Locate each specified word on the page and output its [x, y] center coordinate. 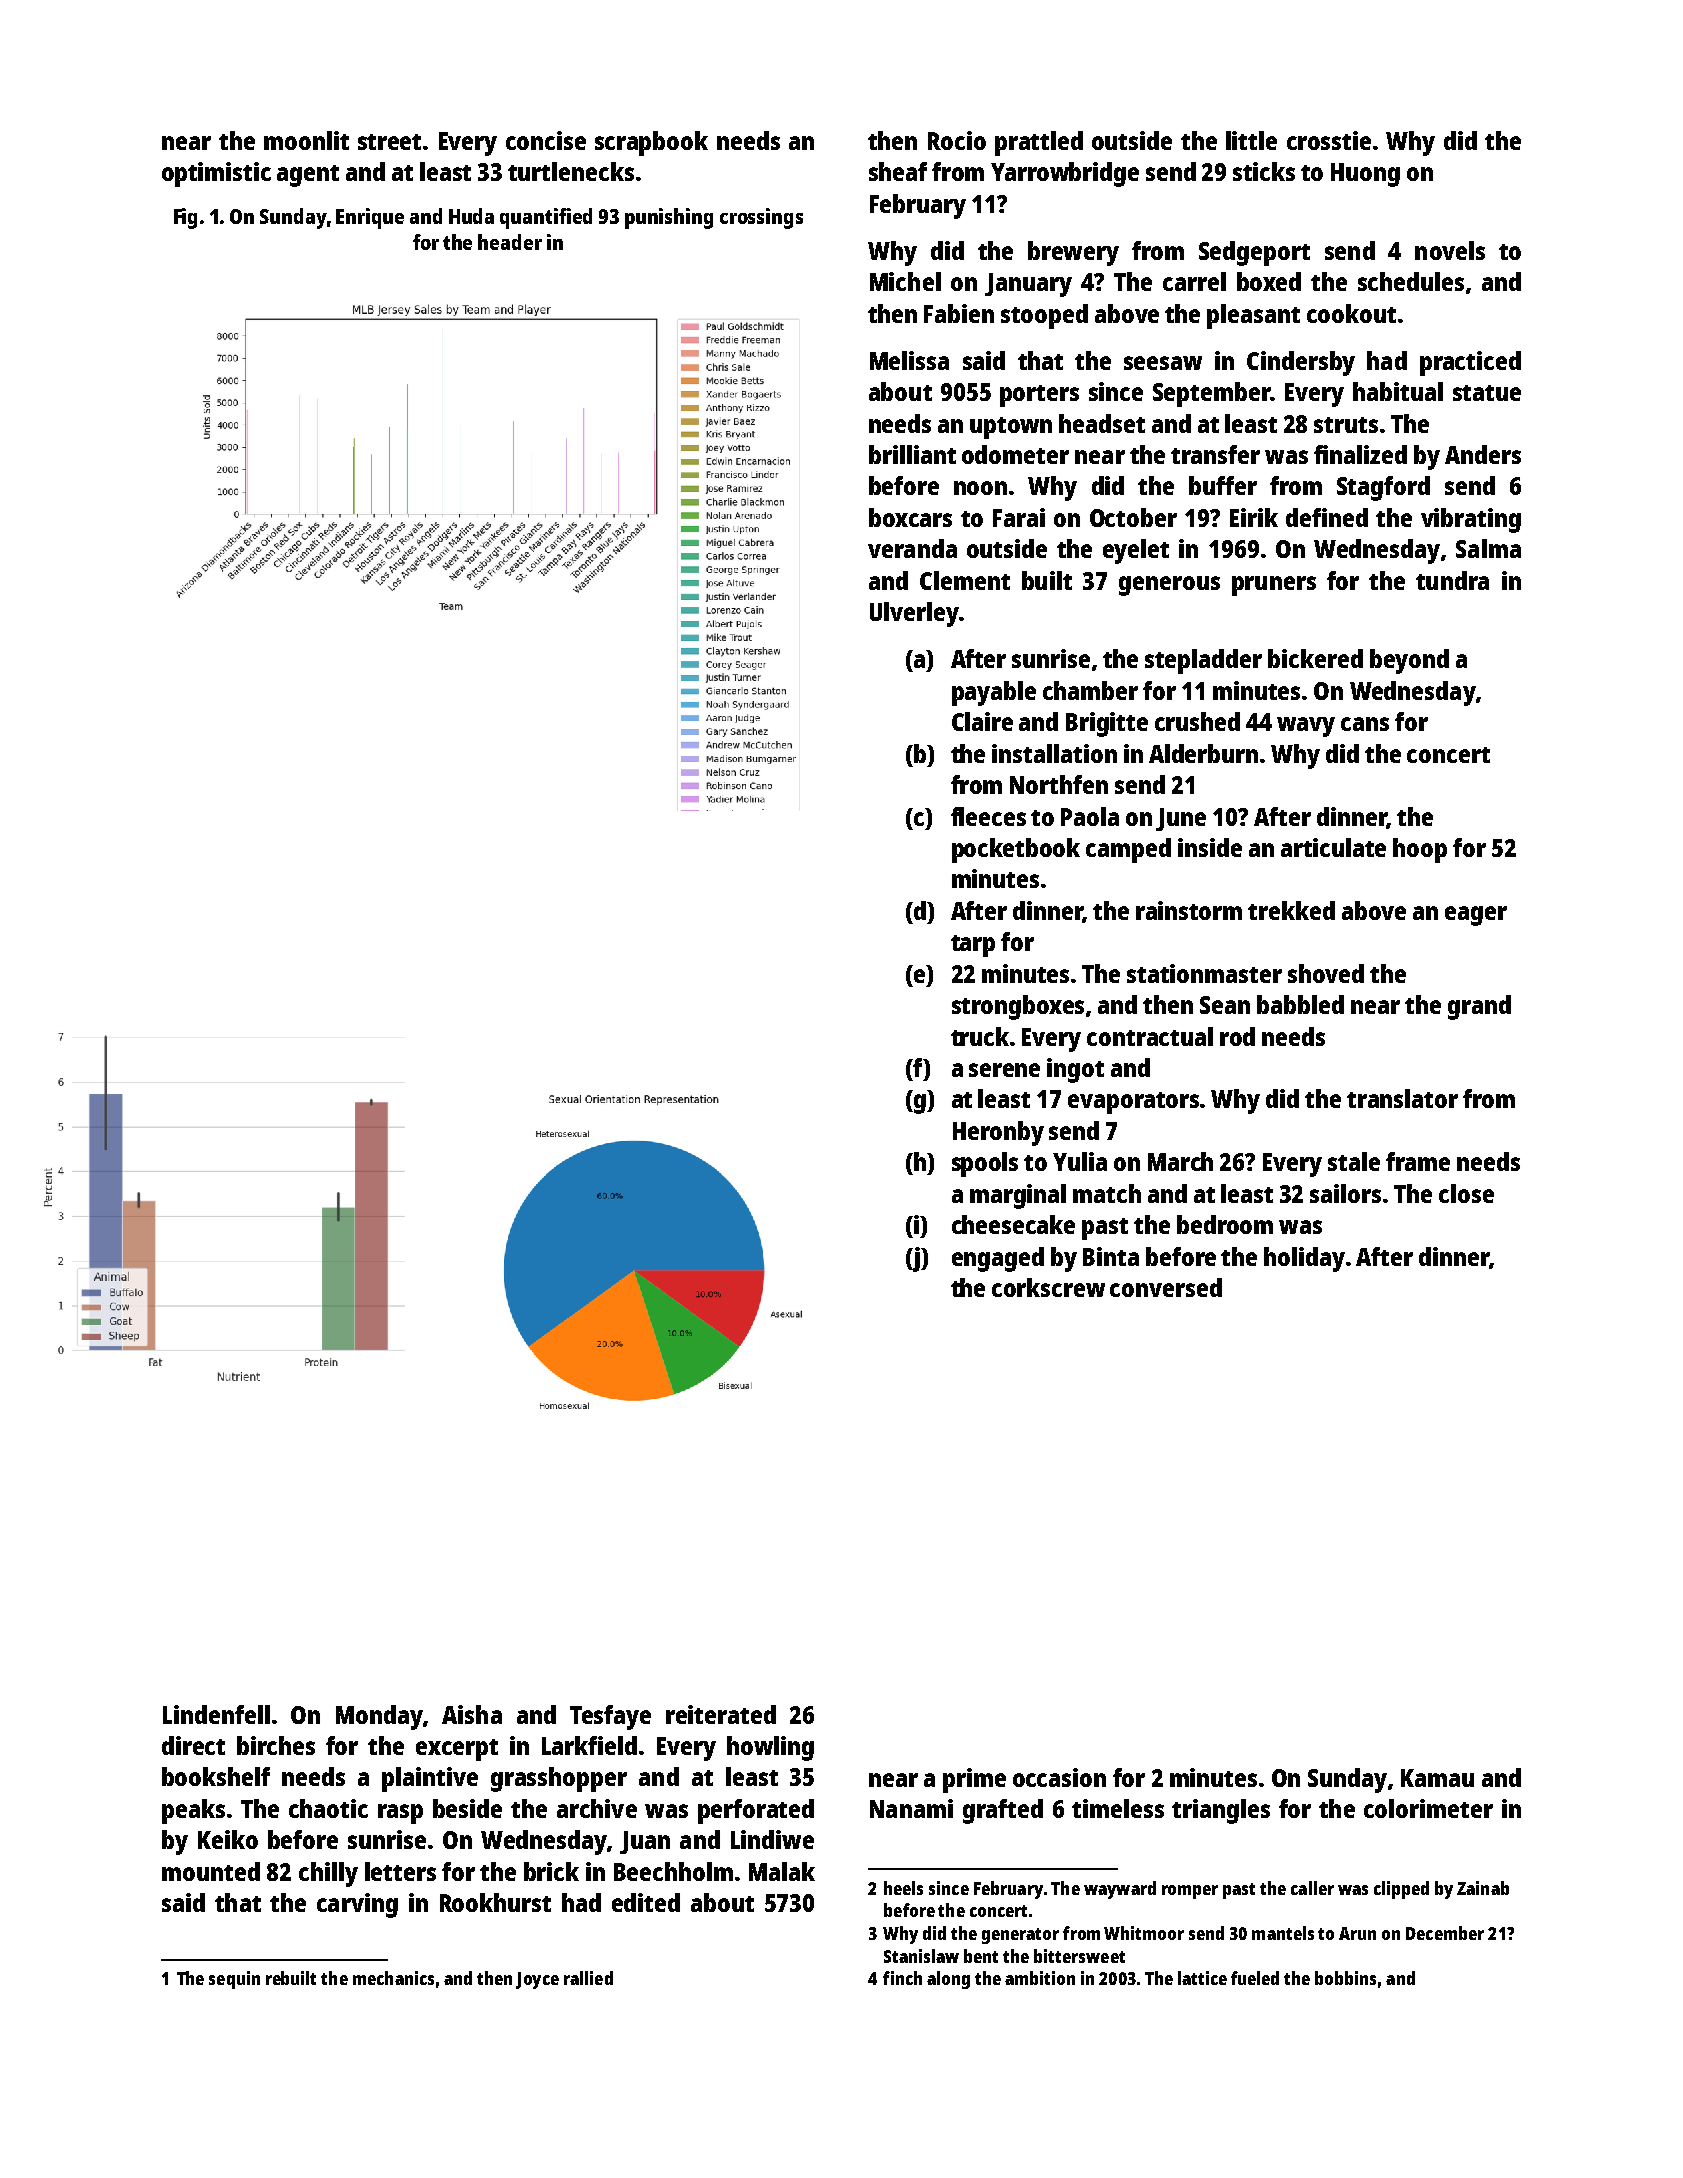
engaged [998, 1259]
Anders [1483, 454]
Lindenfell [216, 1714]
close [1466, 1193]
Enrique [370, 218]
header [510, 242]
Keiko [228, 1839]
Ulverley [914, 614]
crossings [761, 218]
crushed [1197, 721]
